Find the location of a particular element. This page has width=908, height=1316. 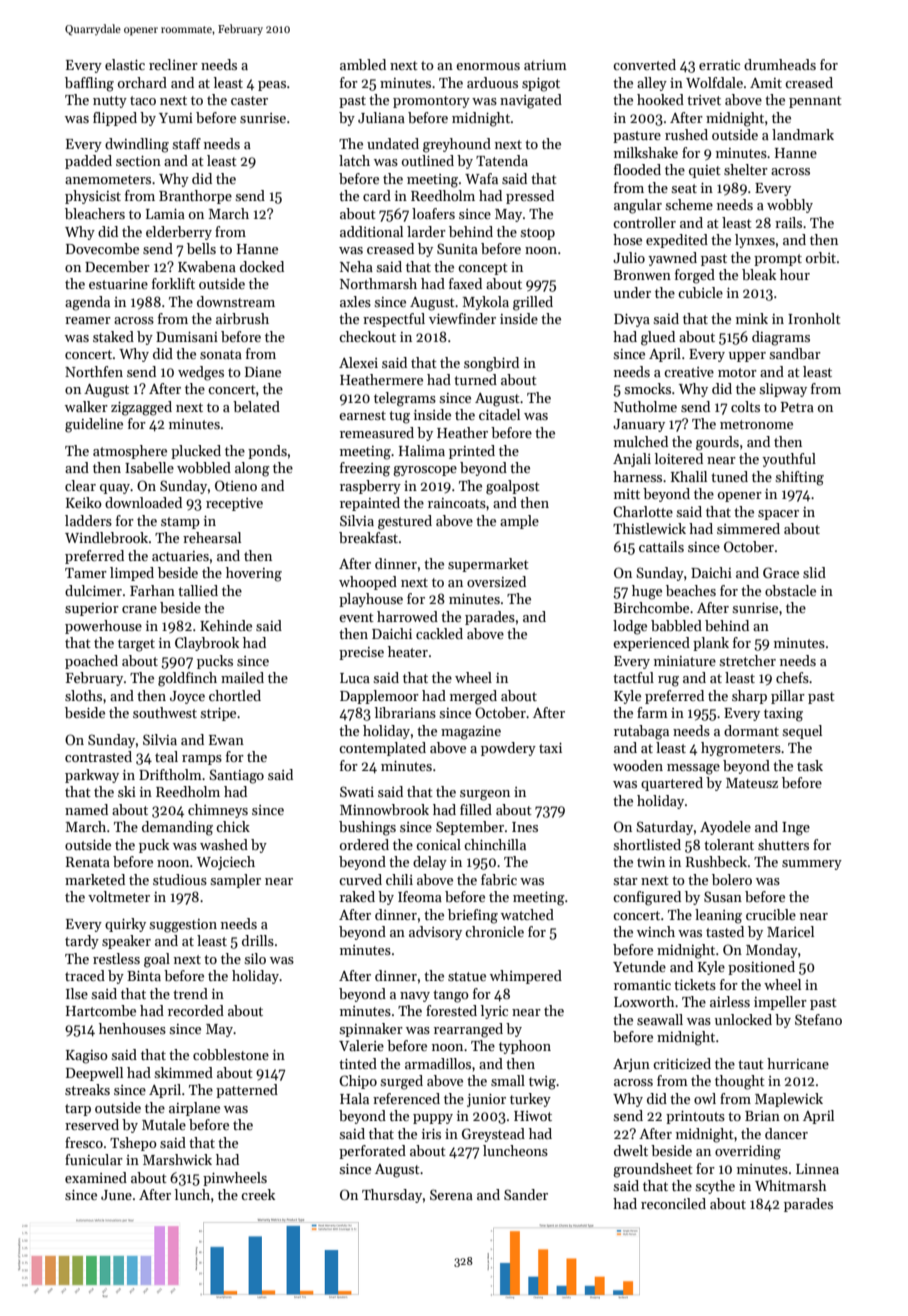

tuned is located at coordinates (729, 476).
